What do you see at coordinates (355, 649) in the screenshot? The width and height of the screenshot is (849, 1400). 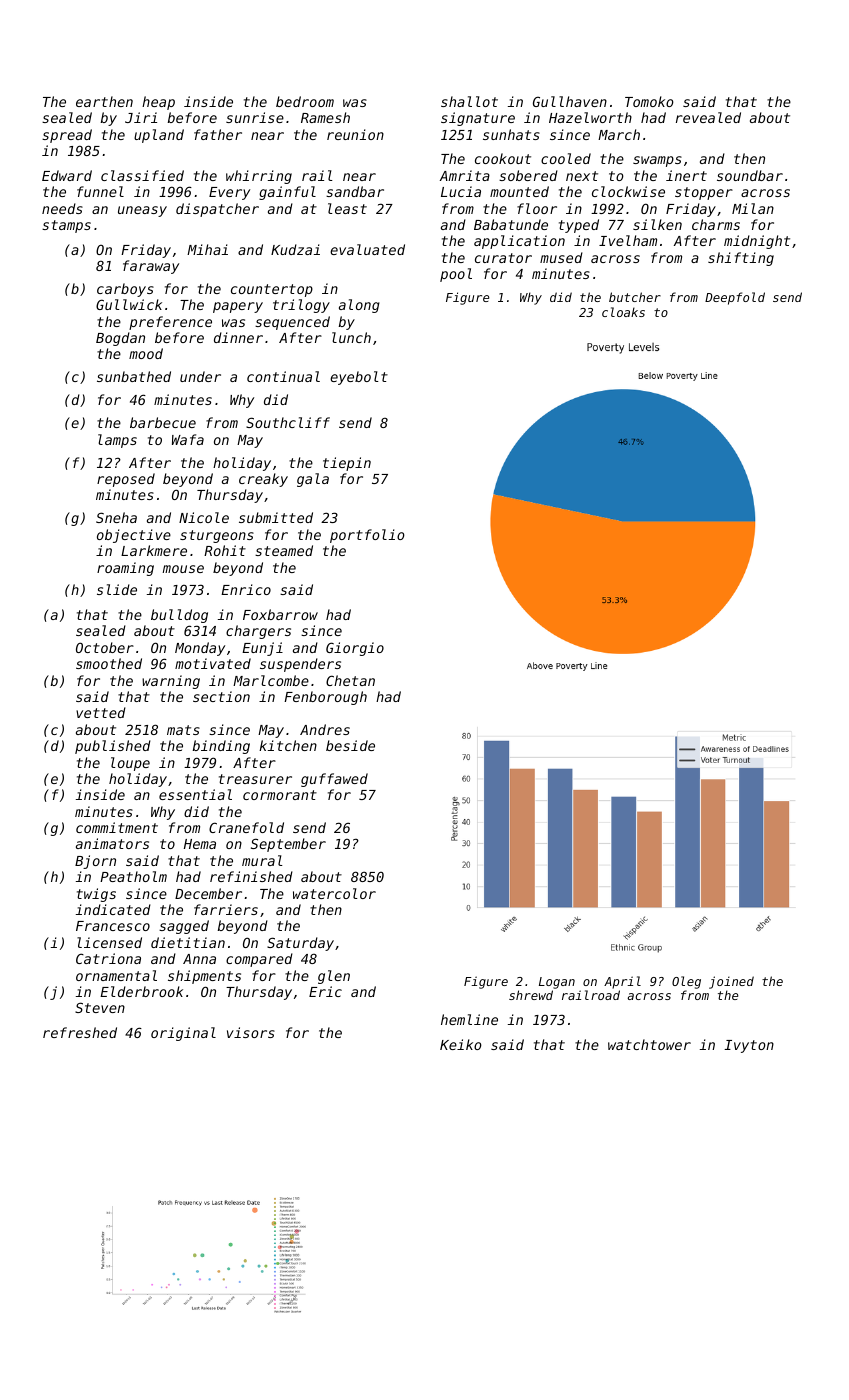 I see `Giorgio` at bounding box center [355, 649].
